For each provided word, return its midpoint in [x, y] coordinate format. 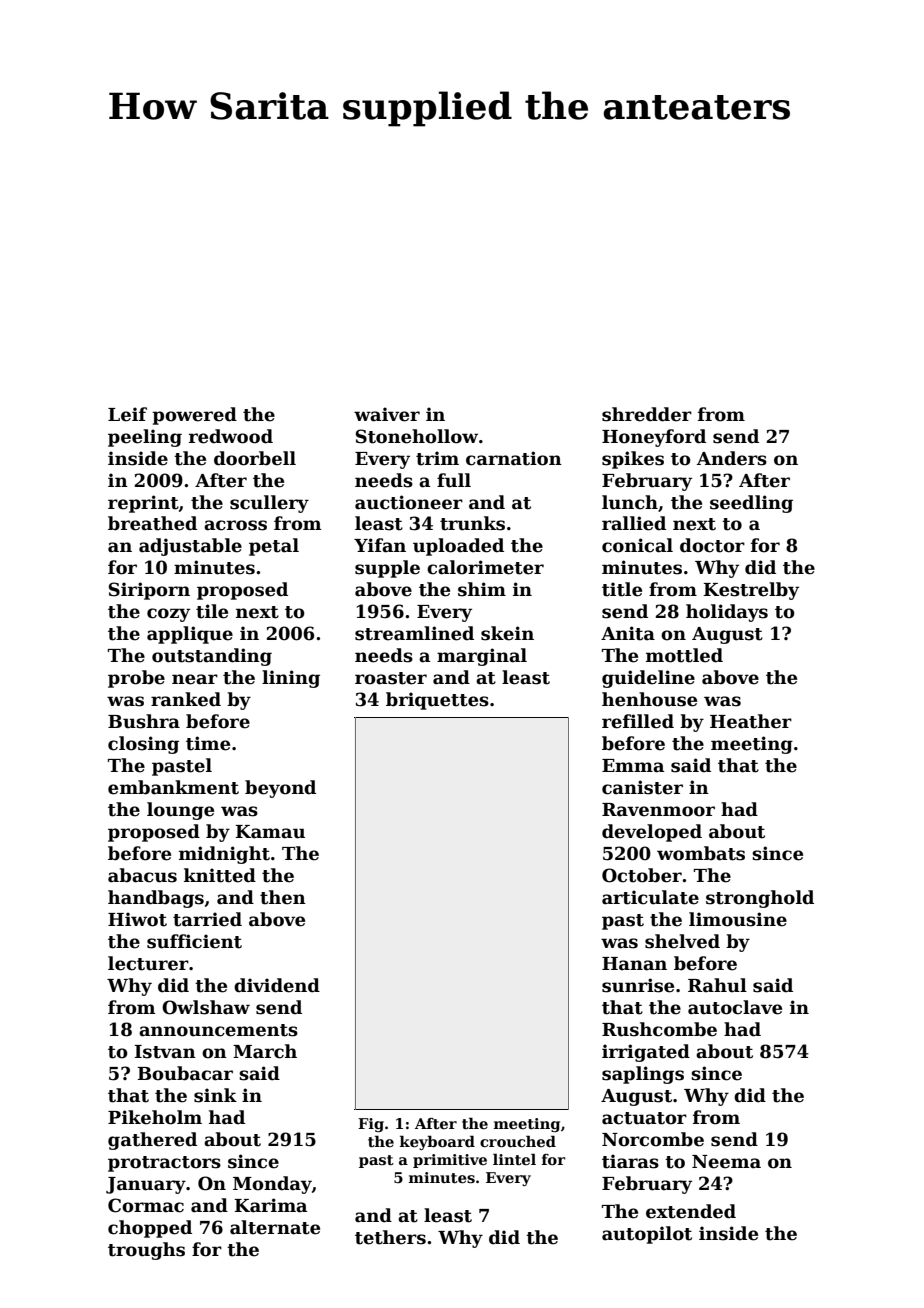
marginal [482, 657]
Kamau [270, 832]
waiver [387, 414]
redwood [231, 436]
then [283, 897]
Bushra [144, 721]
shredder [647, 414]
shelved [682, 941]
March [265, 1051]
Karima [271, 1205]
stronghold [760, 899]
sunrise [638, 985]
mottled [684, 655]
